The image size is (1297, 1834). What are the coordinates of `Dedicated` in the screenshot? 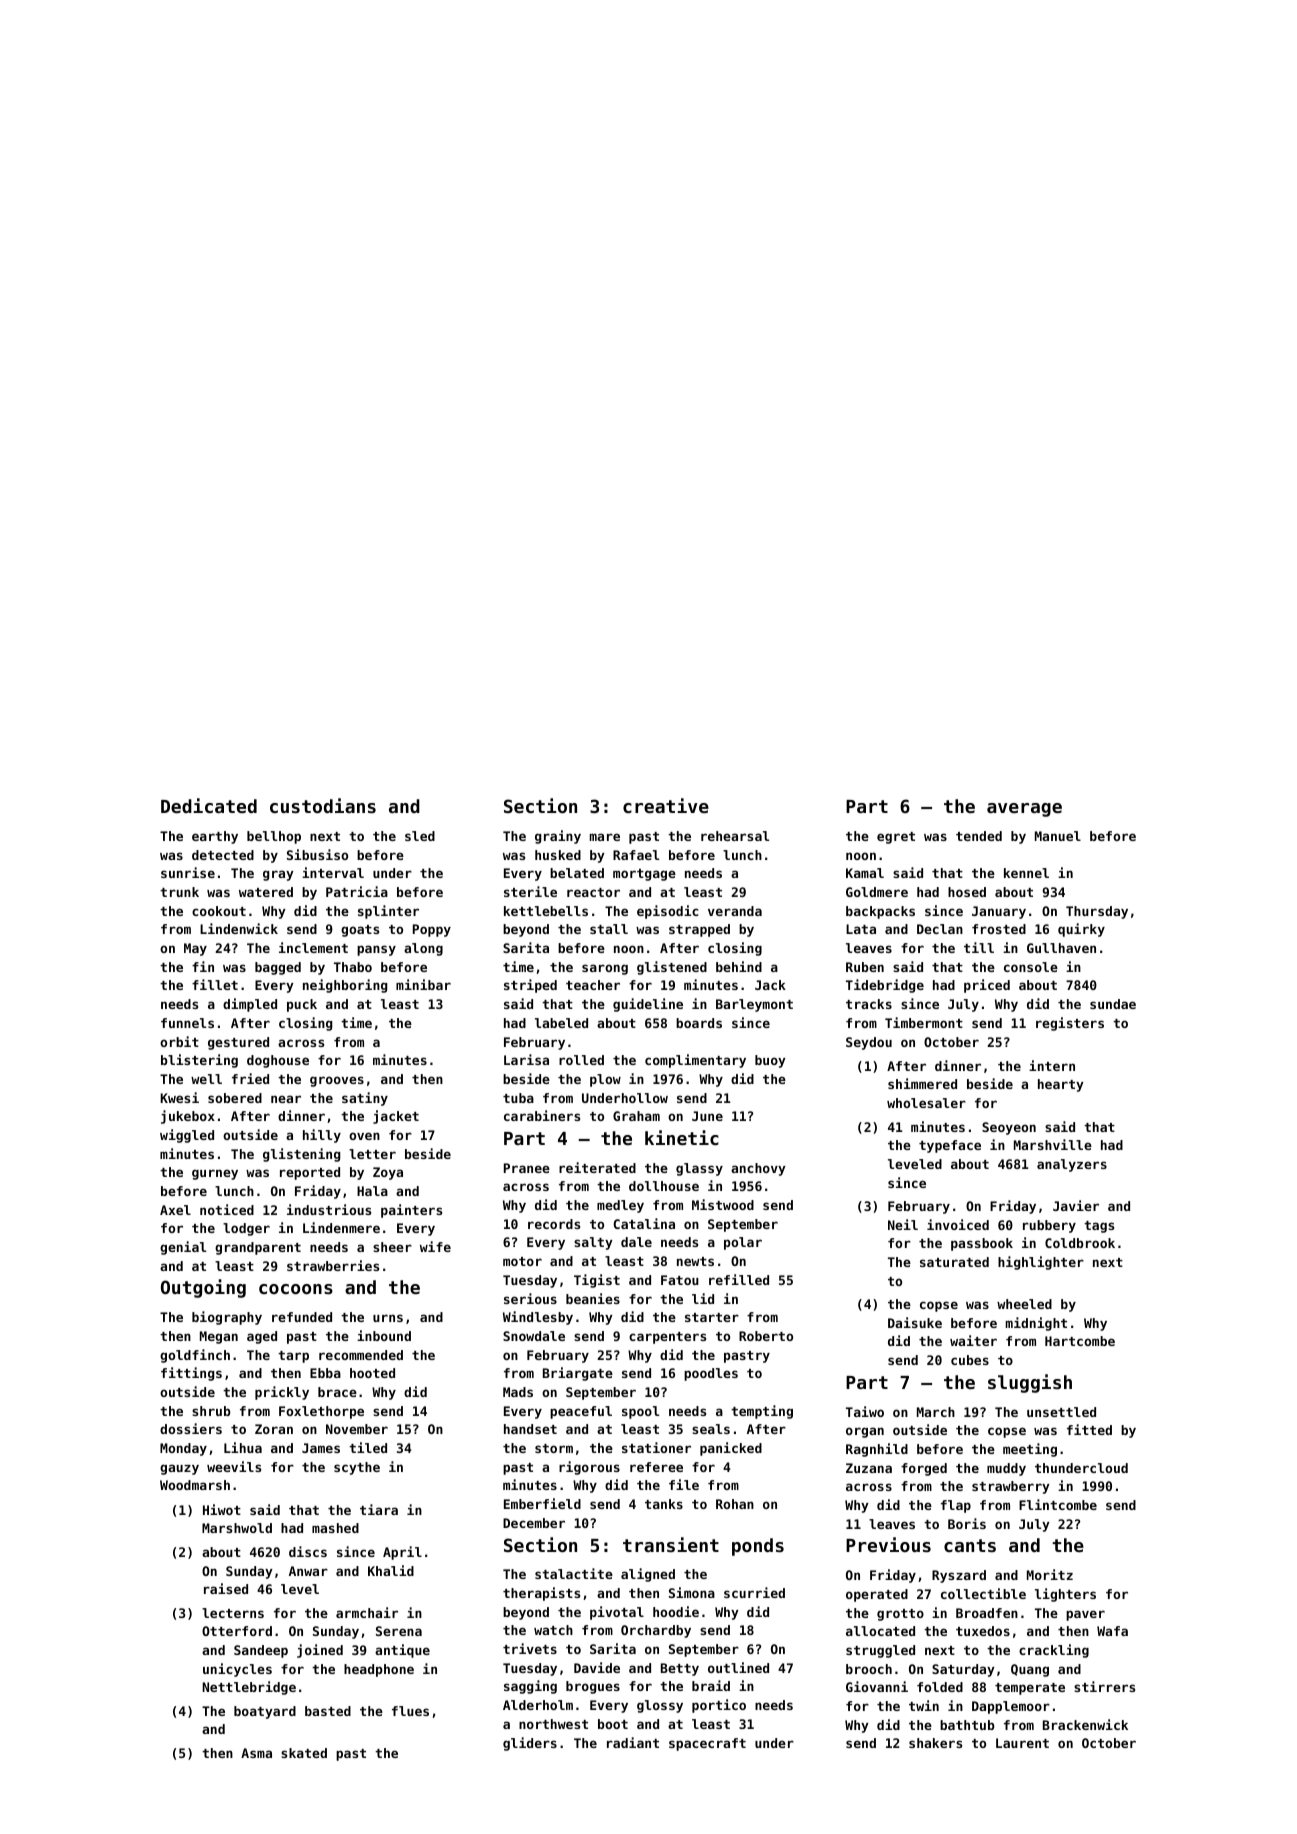 It's located at (209, 805).
